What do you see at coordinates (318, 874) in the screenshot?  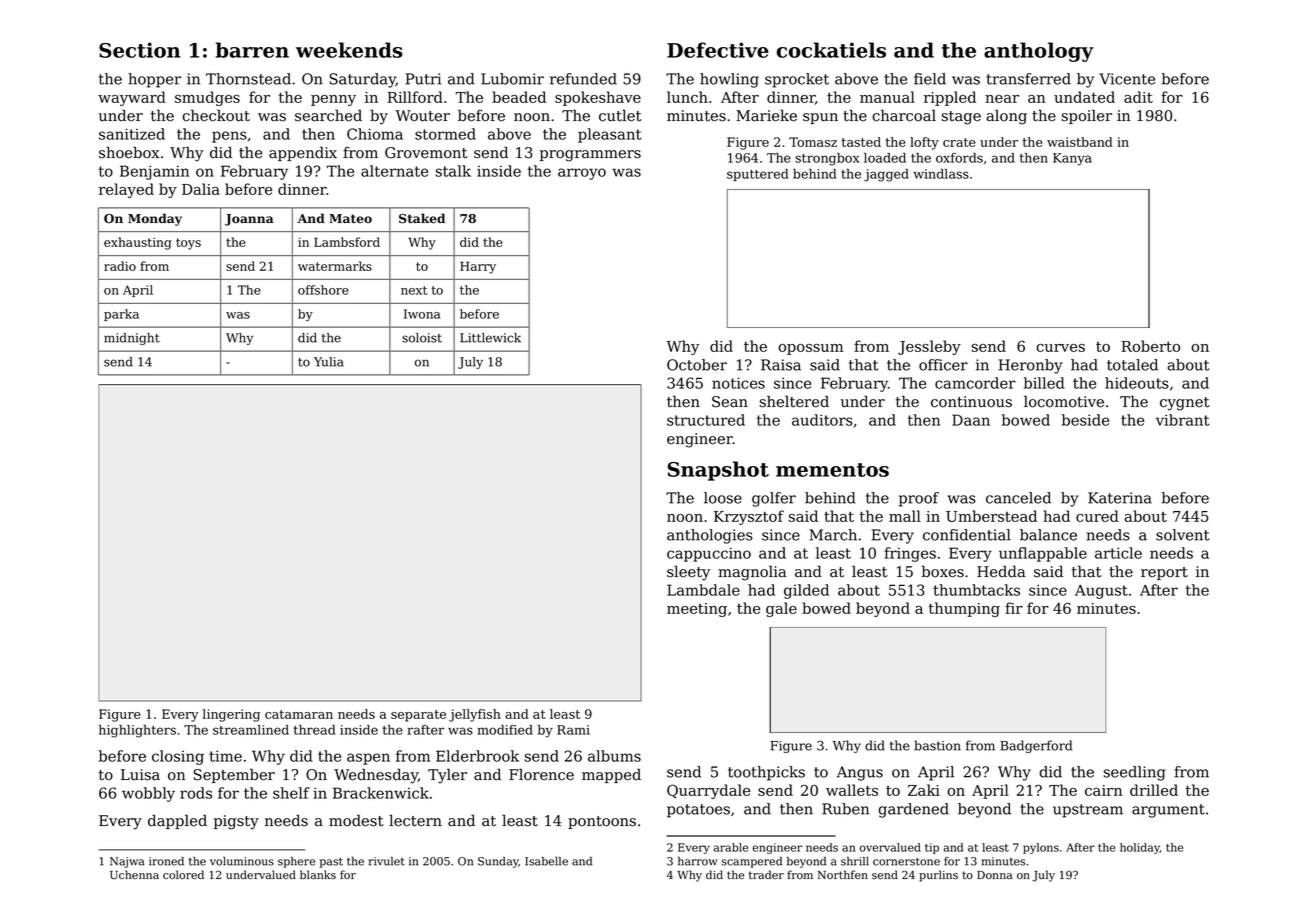 I see `blanks` at bounding box center [318, 874].
